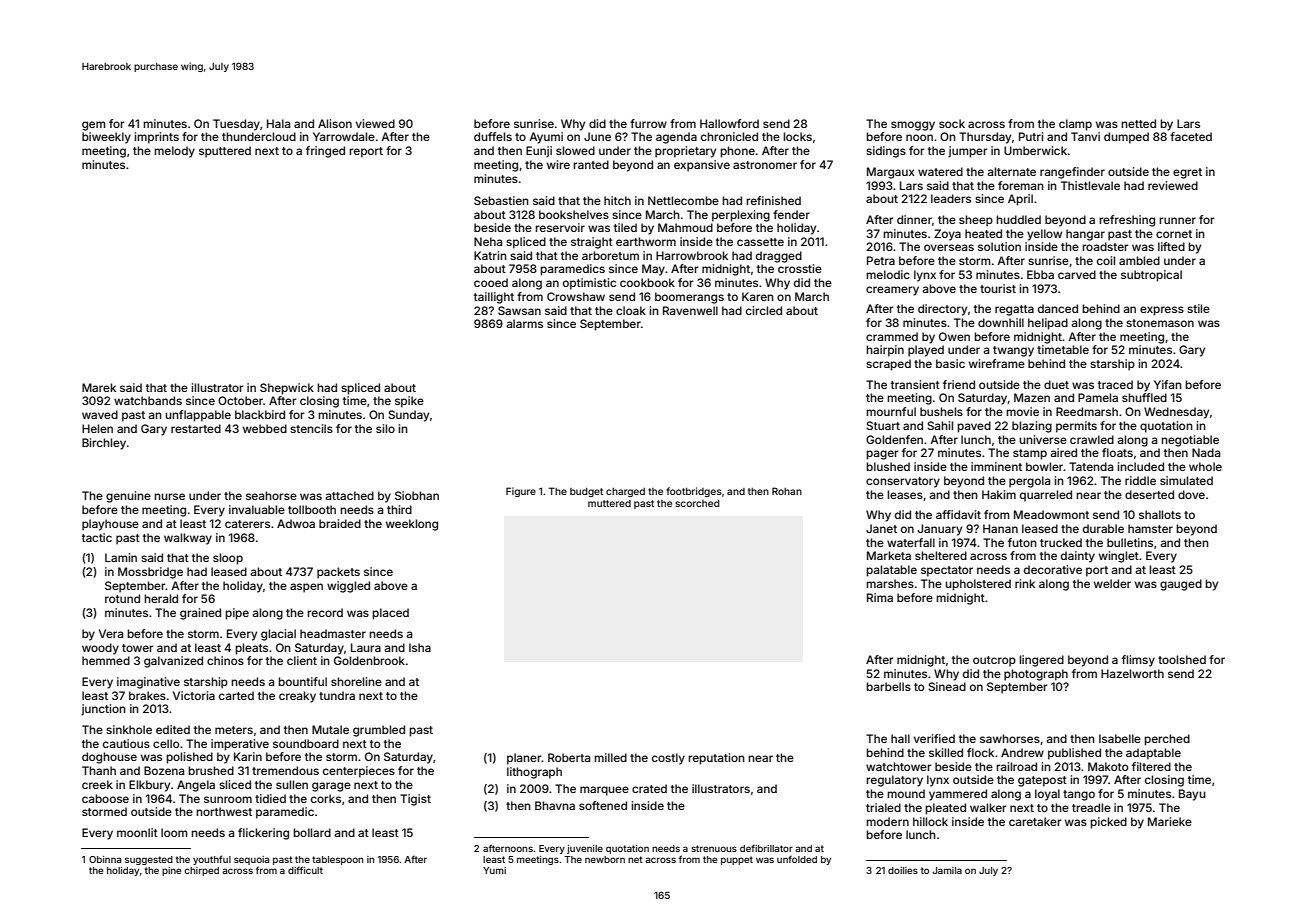  Describe the element at coordinates (947, 870) in the image. I see `Jamila` at that location.
